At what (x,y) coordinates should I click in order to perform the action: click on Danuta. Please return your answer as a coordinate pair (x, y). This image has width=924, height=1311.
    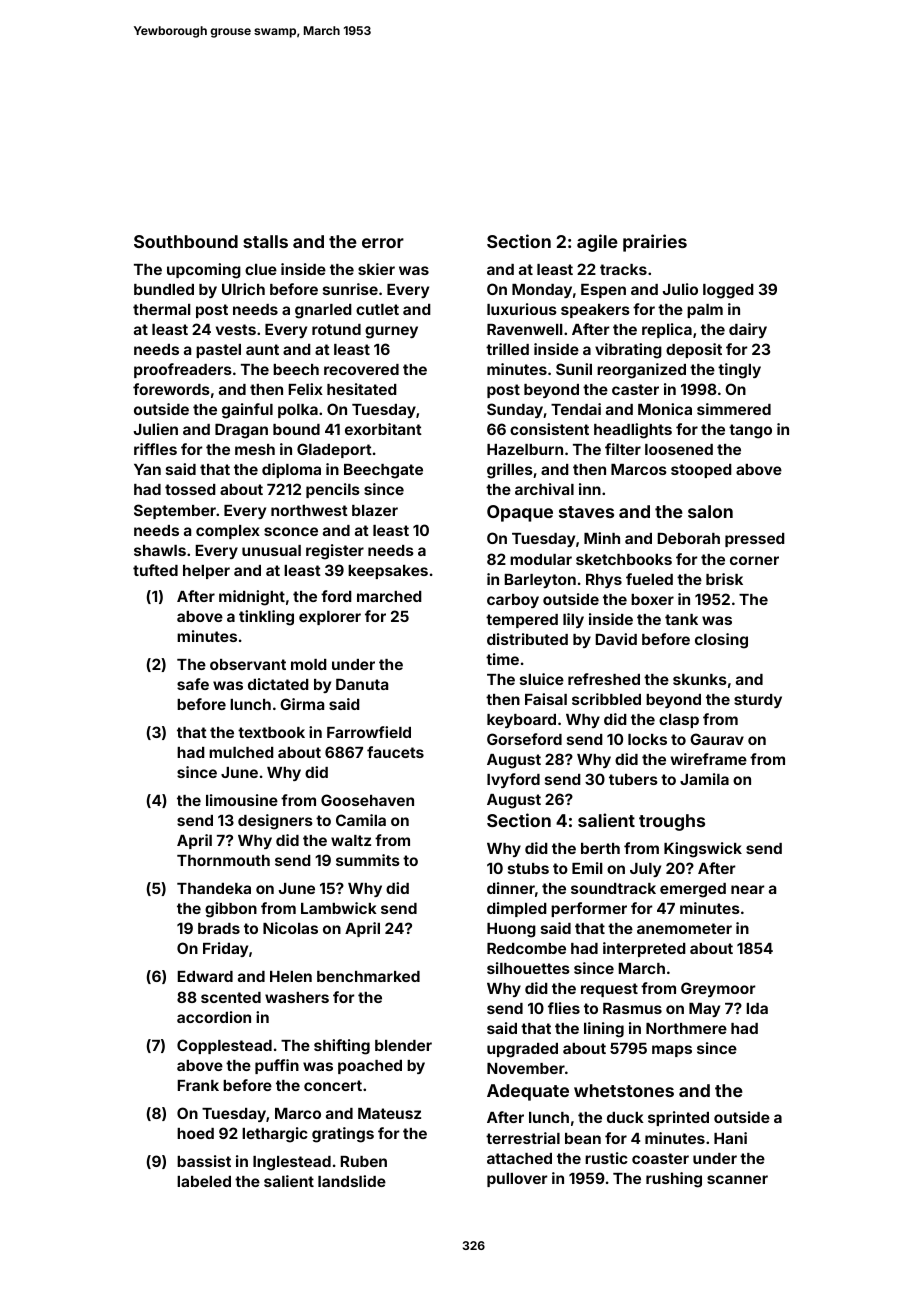
    Looking at the image, I should click on (362, 684).
